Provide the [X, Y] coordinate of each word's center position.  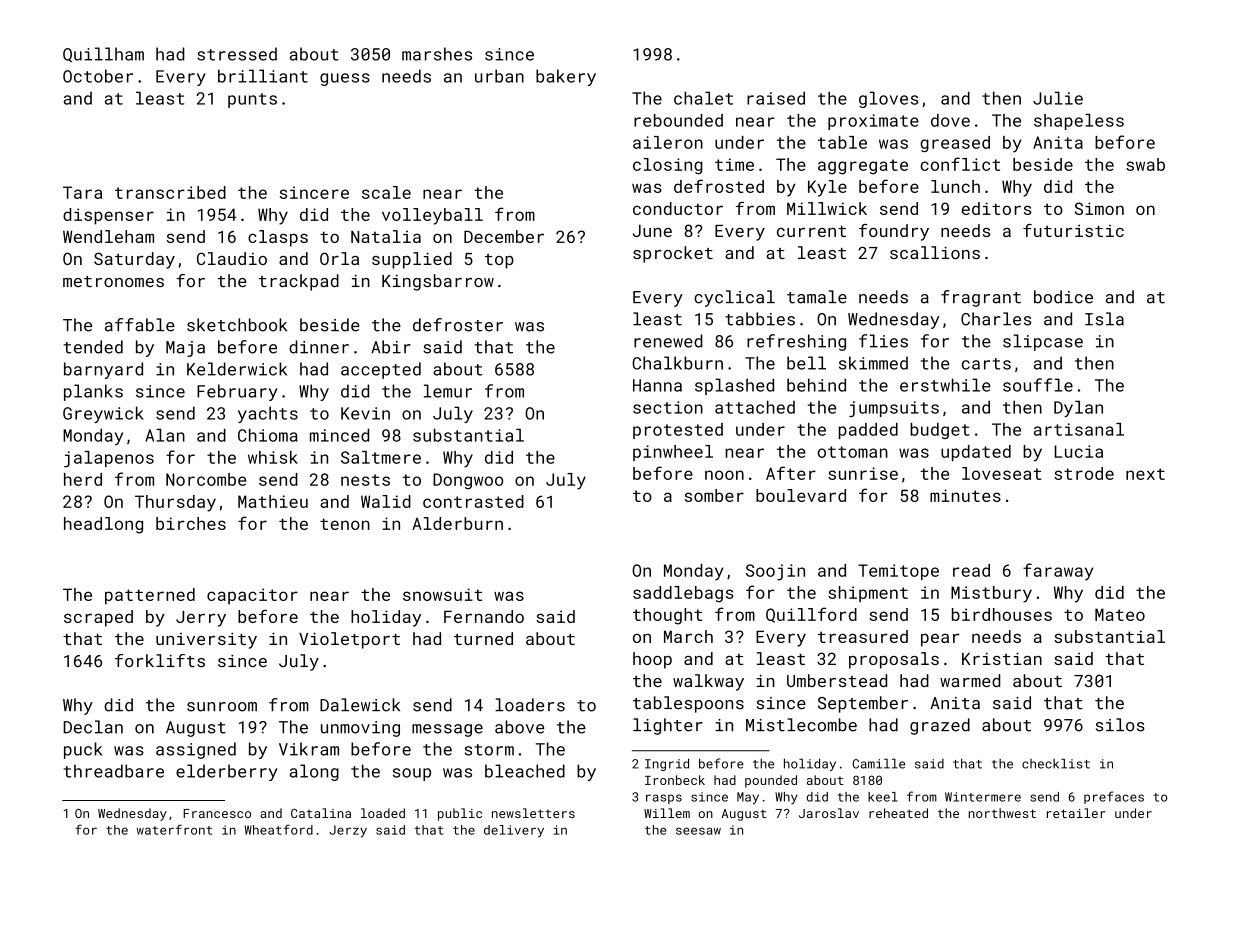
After [791, 473]
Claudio [232, 258]
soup [412, 774]
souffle [1038, 385]
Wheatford [279, 829]
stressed [237, 54]
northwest [1002, 813]
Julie [1058, 98]
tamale [817, 297]
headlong [103, 525]
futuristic [1073, 230]
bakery [566, 77]
